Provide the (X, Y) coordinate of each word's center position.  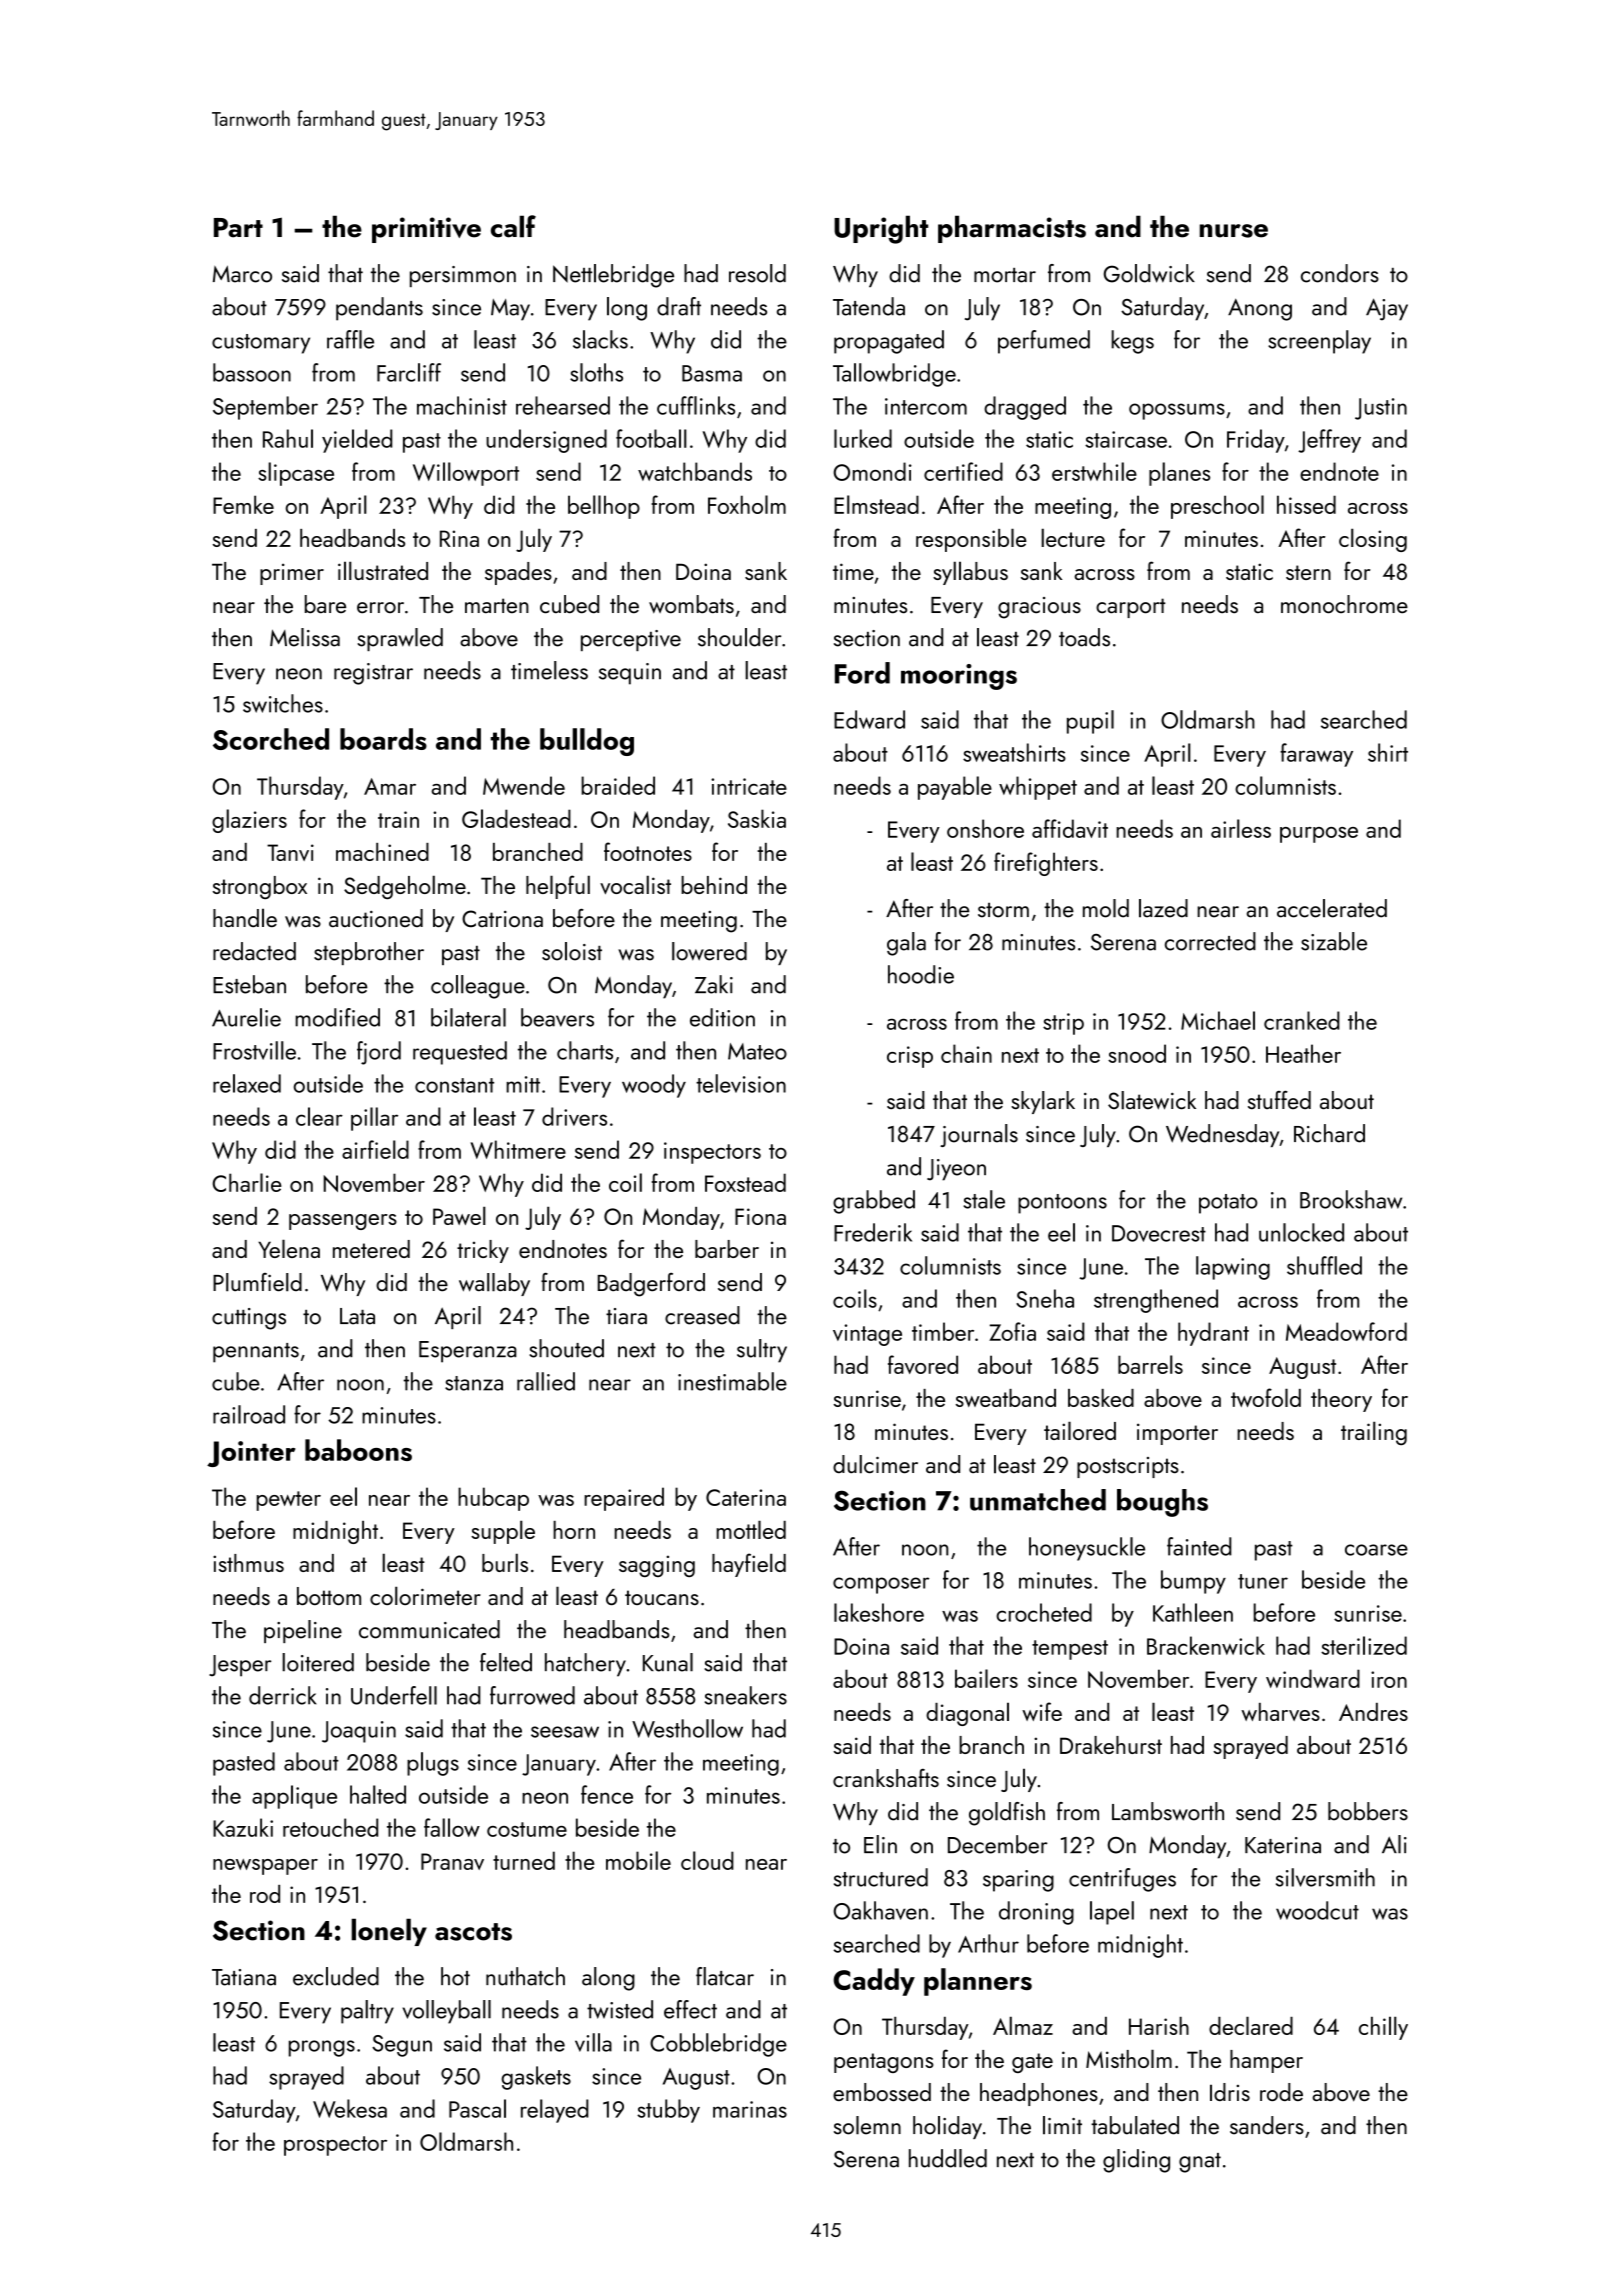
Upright (881, 229)
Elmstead (876, 504)
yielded (357, 441)
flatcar (725, 1976)
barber (727, 1249)
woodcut (1317, 1910)
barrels (1150, 1364)
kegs (1133, 342)
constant (454, 1085)
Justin (1381, 409)
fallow (452, 1827)
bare (325, 604)
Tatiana (244, 1977)
